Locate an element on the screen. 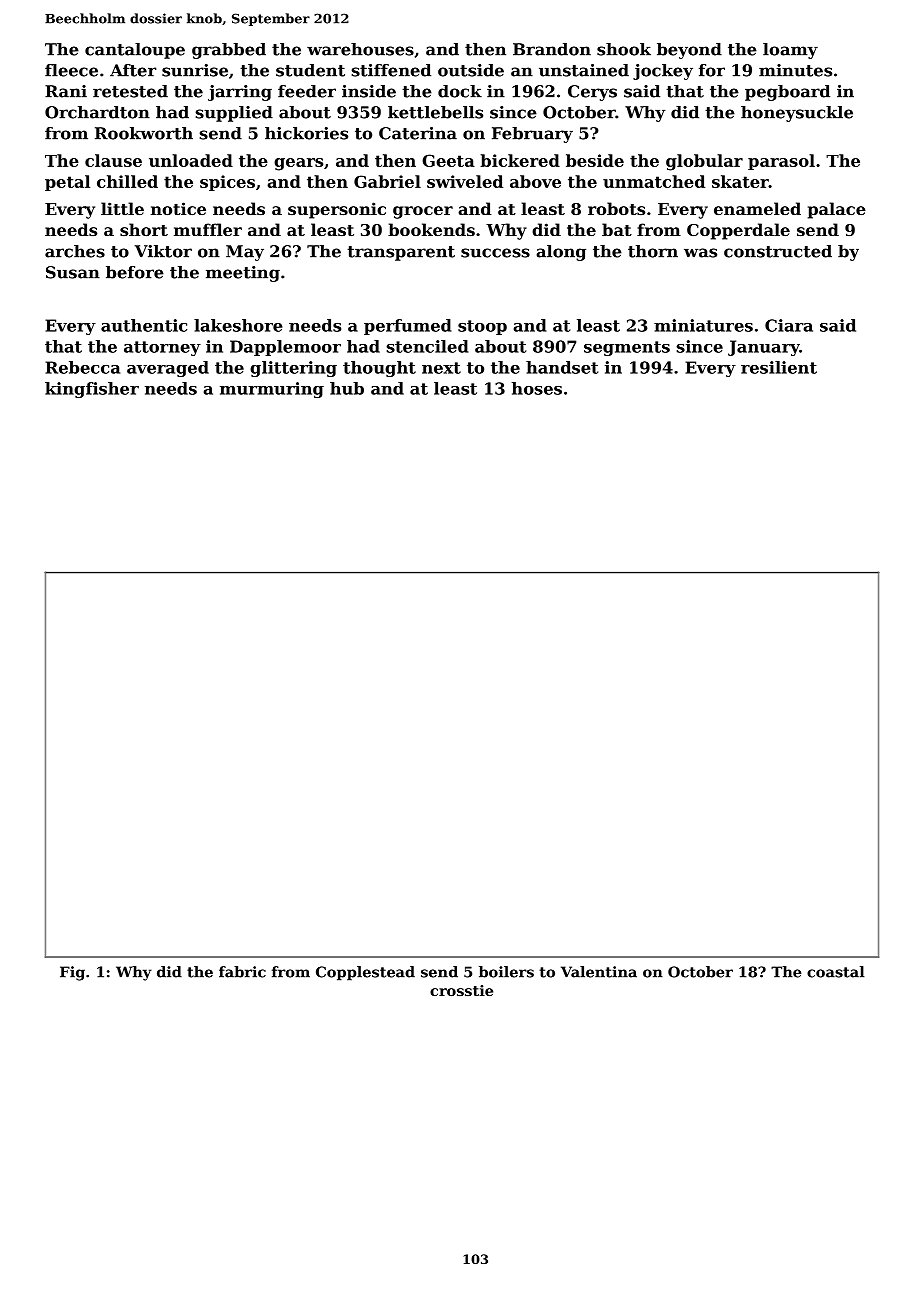 Image resolution: width=924 pixels, height=1308 pixels. resilient is located at coordinates (779, 367).
